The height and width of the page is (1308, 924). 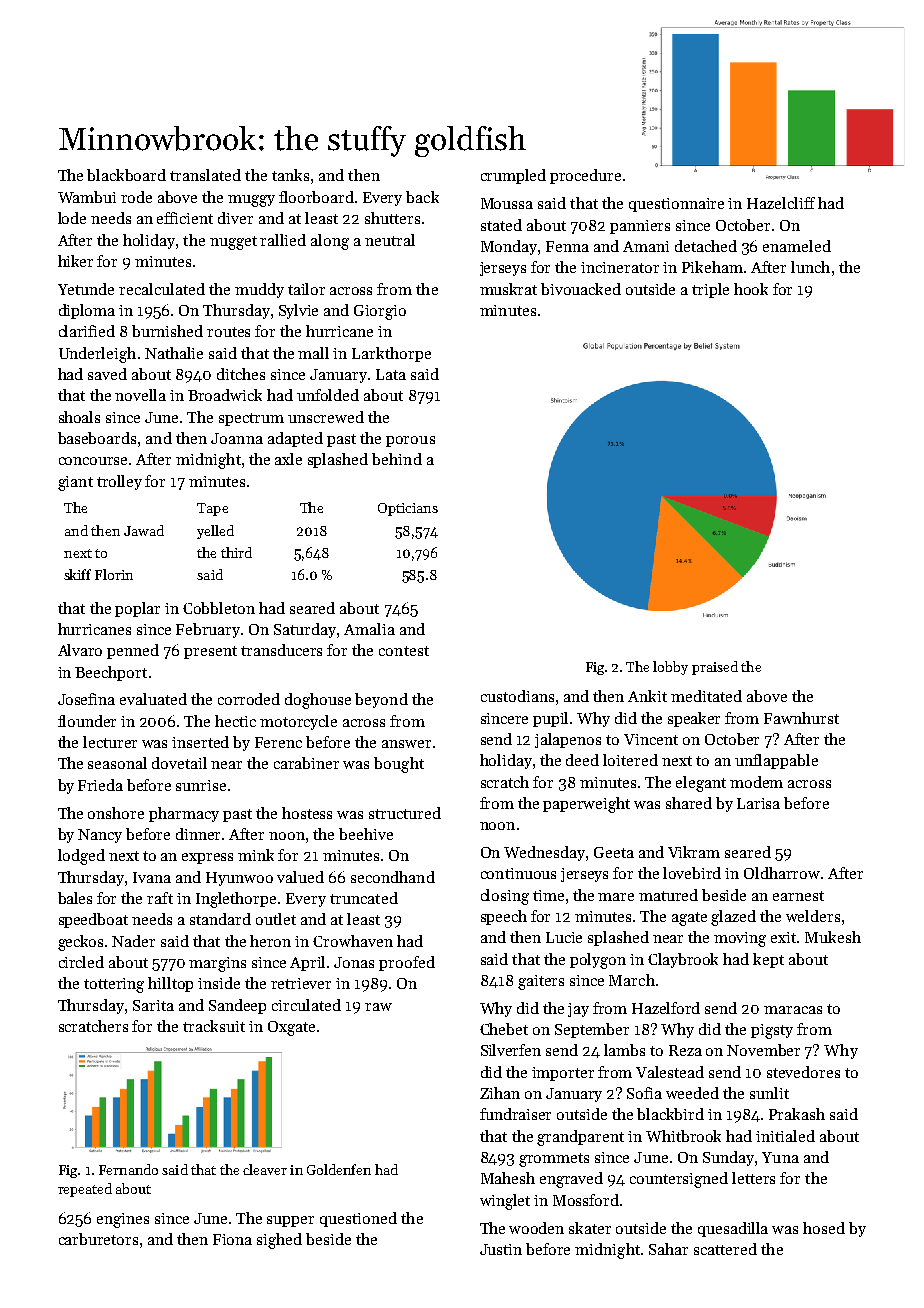 I want to click on custodians, so click(x=517, y=696).
